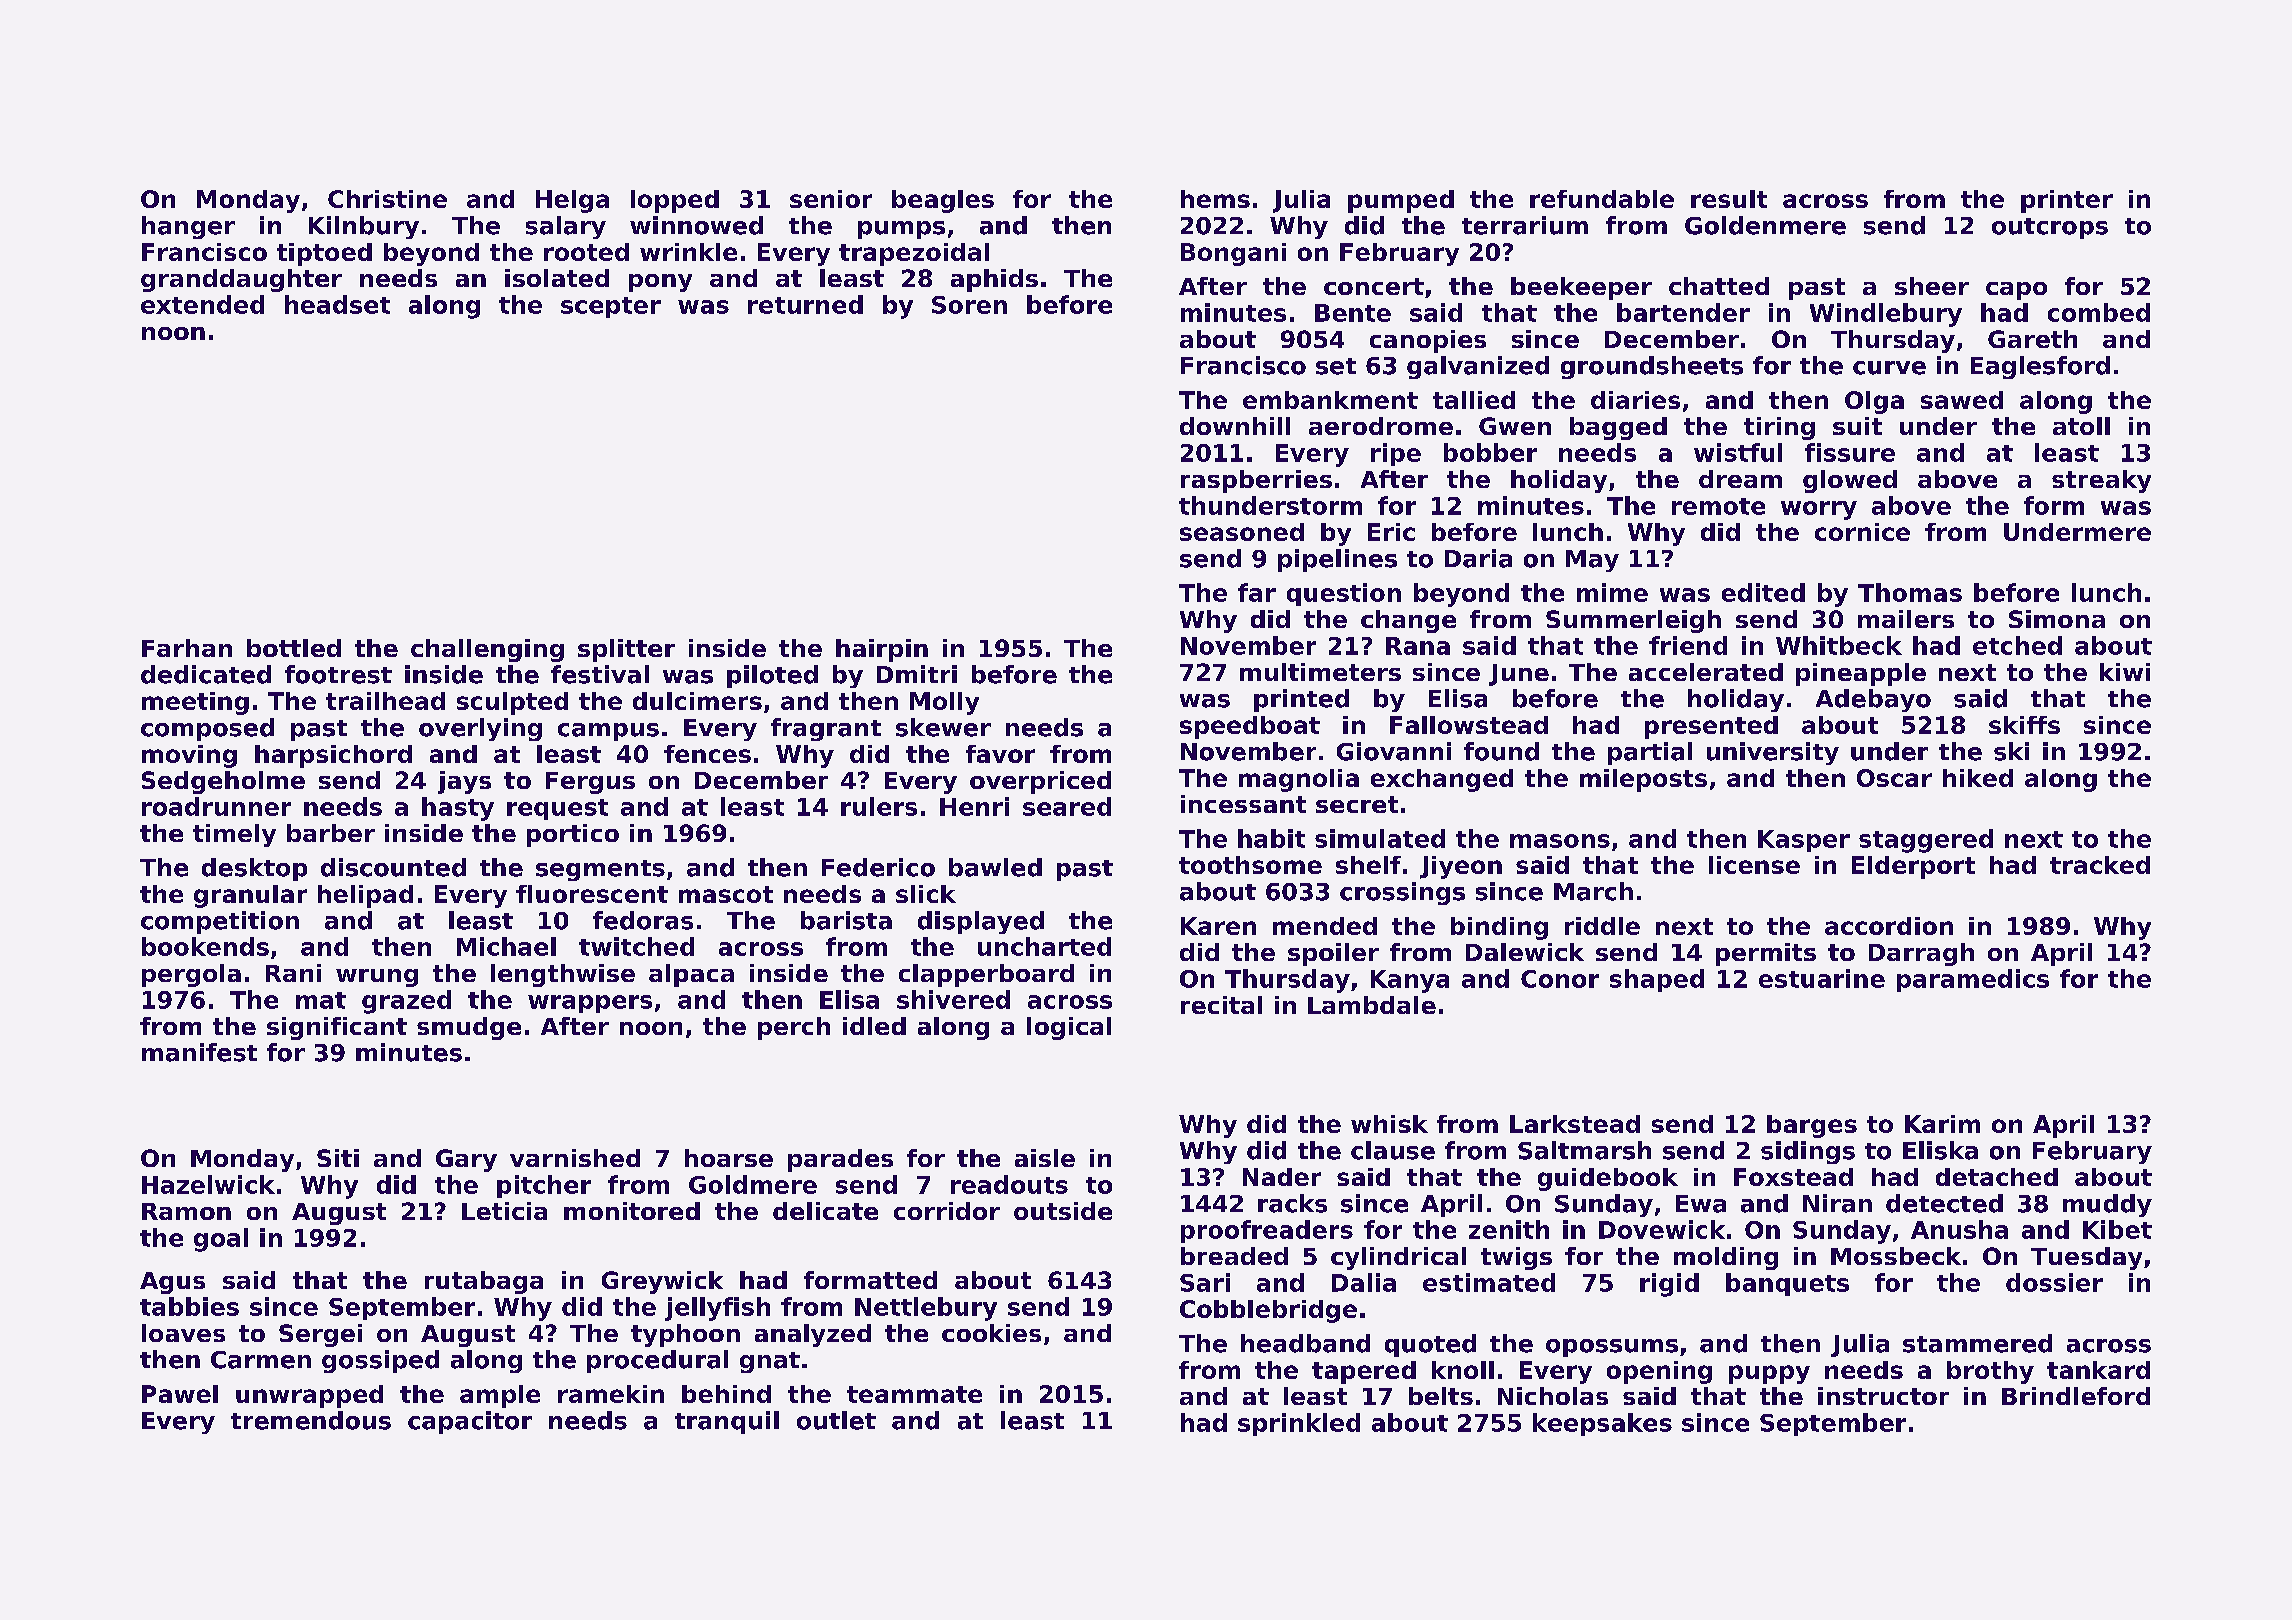  What do you see at coordinates (1235, 426) in the image?
I see `downhill` at bounding box center [1235, 426].
